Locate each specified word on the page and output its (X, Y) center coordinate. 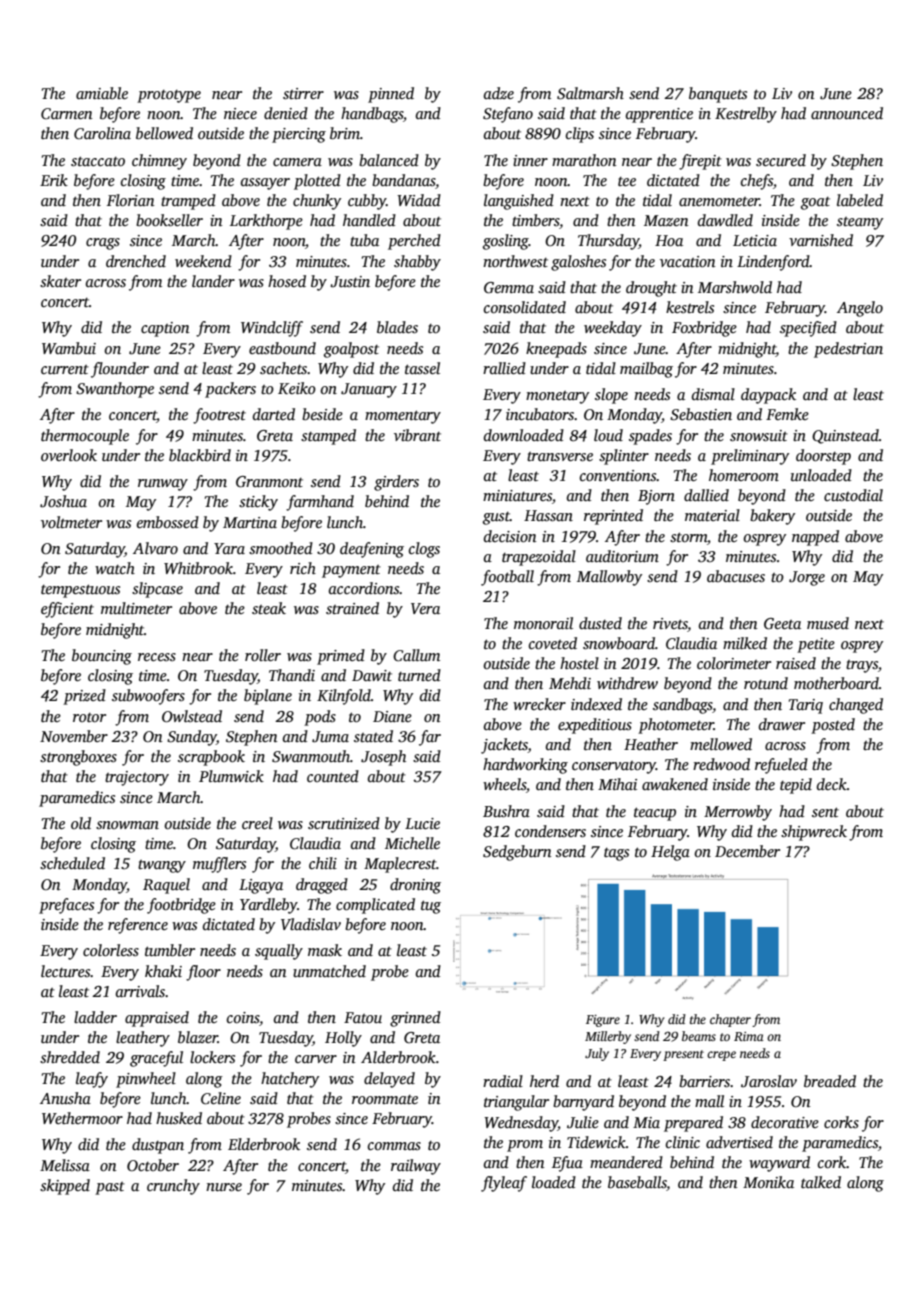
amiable (102, 93)
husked (179, 1118)
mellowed (721, 744)
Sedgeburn (517, 853)
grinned (415, 1019)
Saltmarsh (590, 93)
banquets (718, 95)
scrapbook (211, 758)
